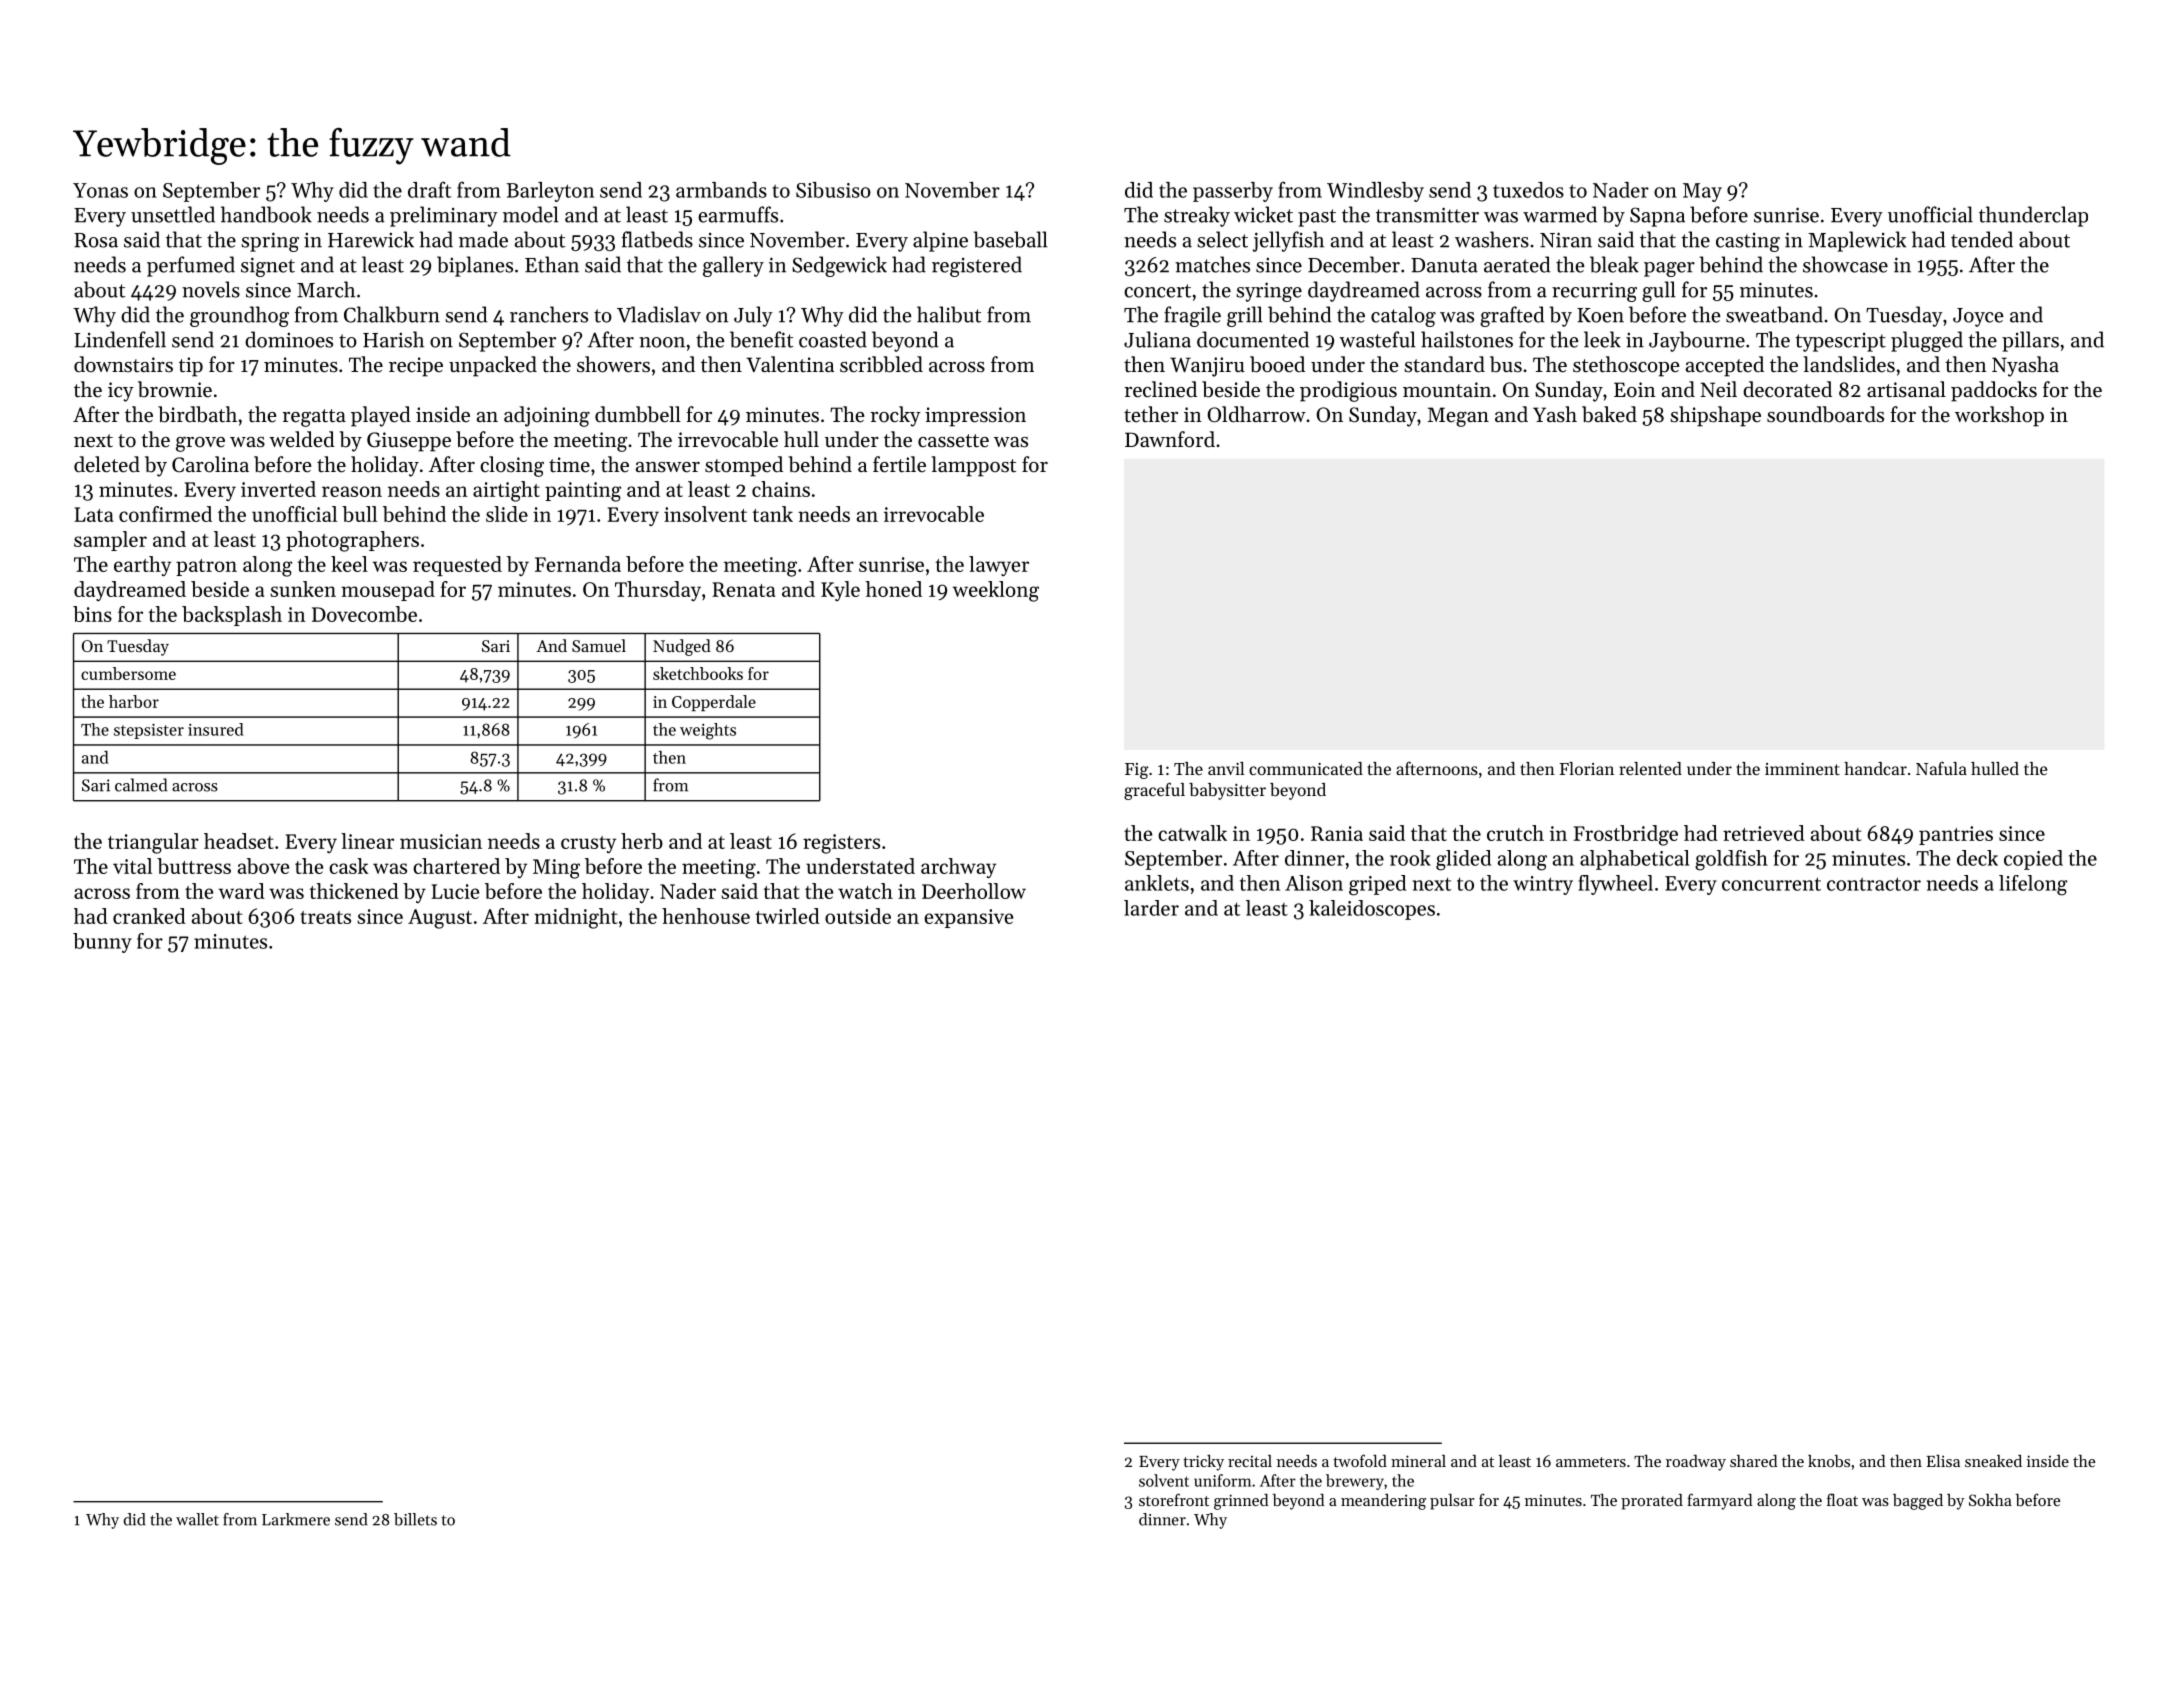 The width and height of the page is (2178, 1683). What do you see at coordinates (1241, 1502) in the page?
I see `grinned` at bounding box center [1241, 1502].
